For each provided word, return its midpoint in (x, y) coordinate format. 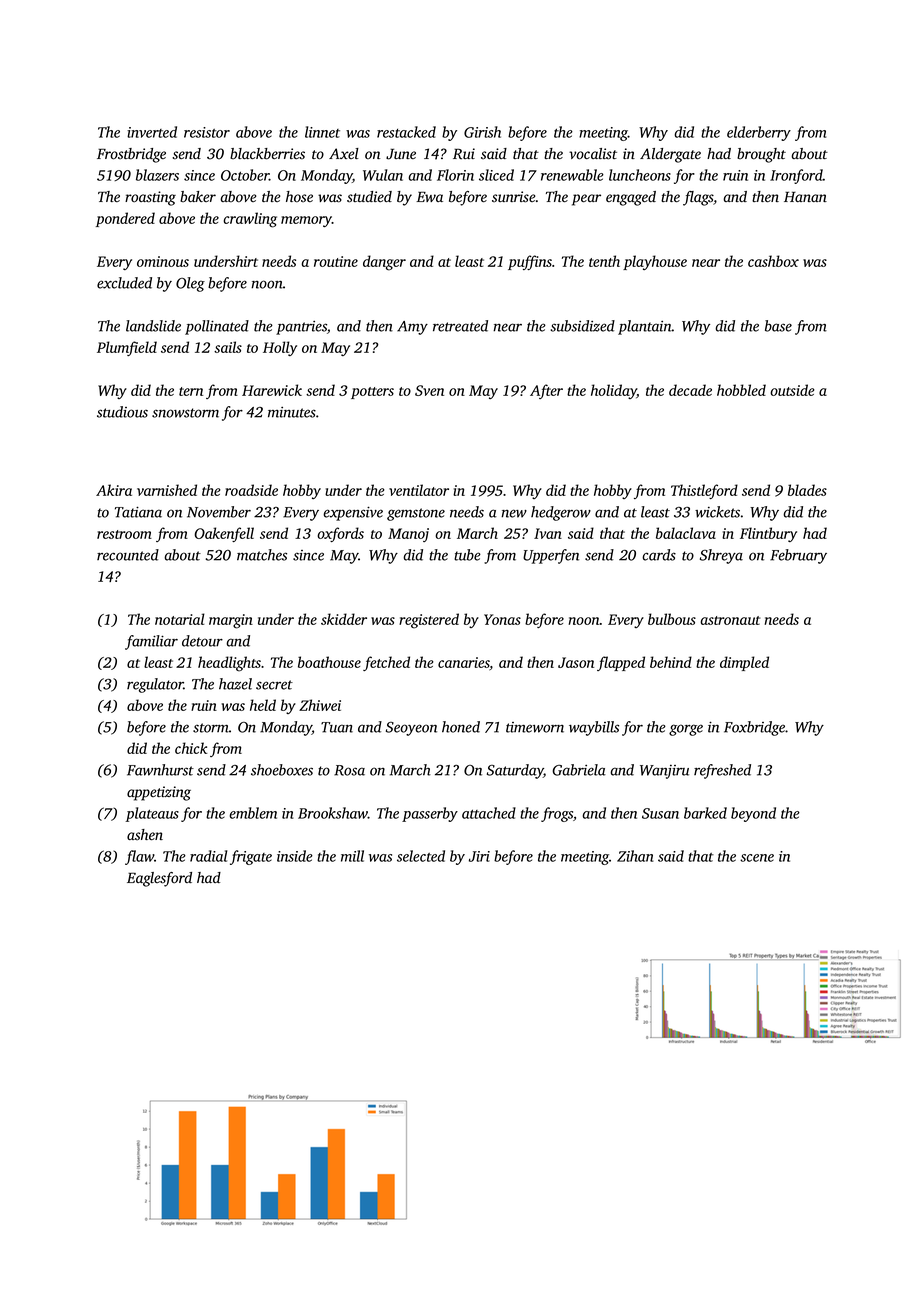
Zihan (635, 856)
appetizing (159, 793)
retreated (460, 326)
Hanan (805, 196)
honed (461, 727)
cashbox (773, 261)
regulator (155, 685)
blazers (157, 175)
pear (586, 200)
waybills (594, 728)
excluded (124, 283)
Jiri (479, 856)
